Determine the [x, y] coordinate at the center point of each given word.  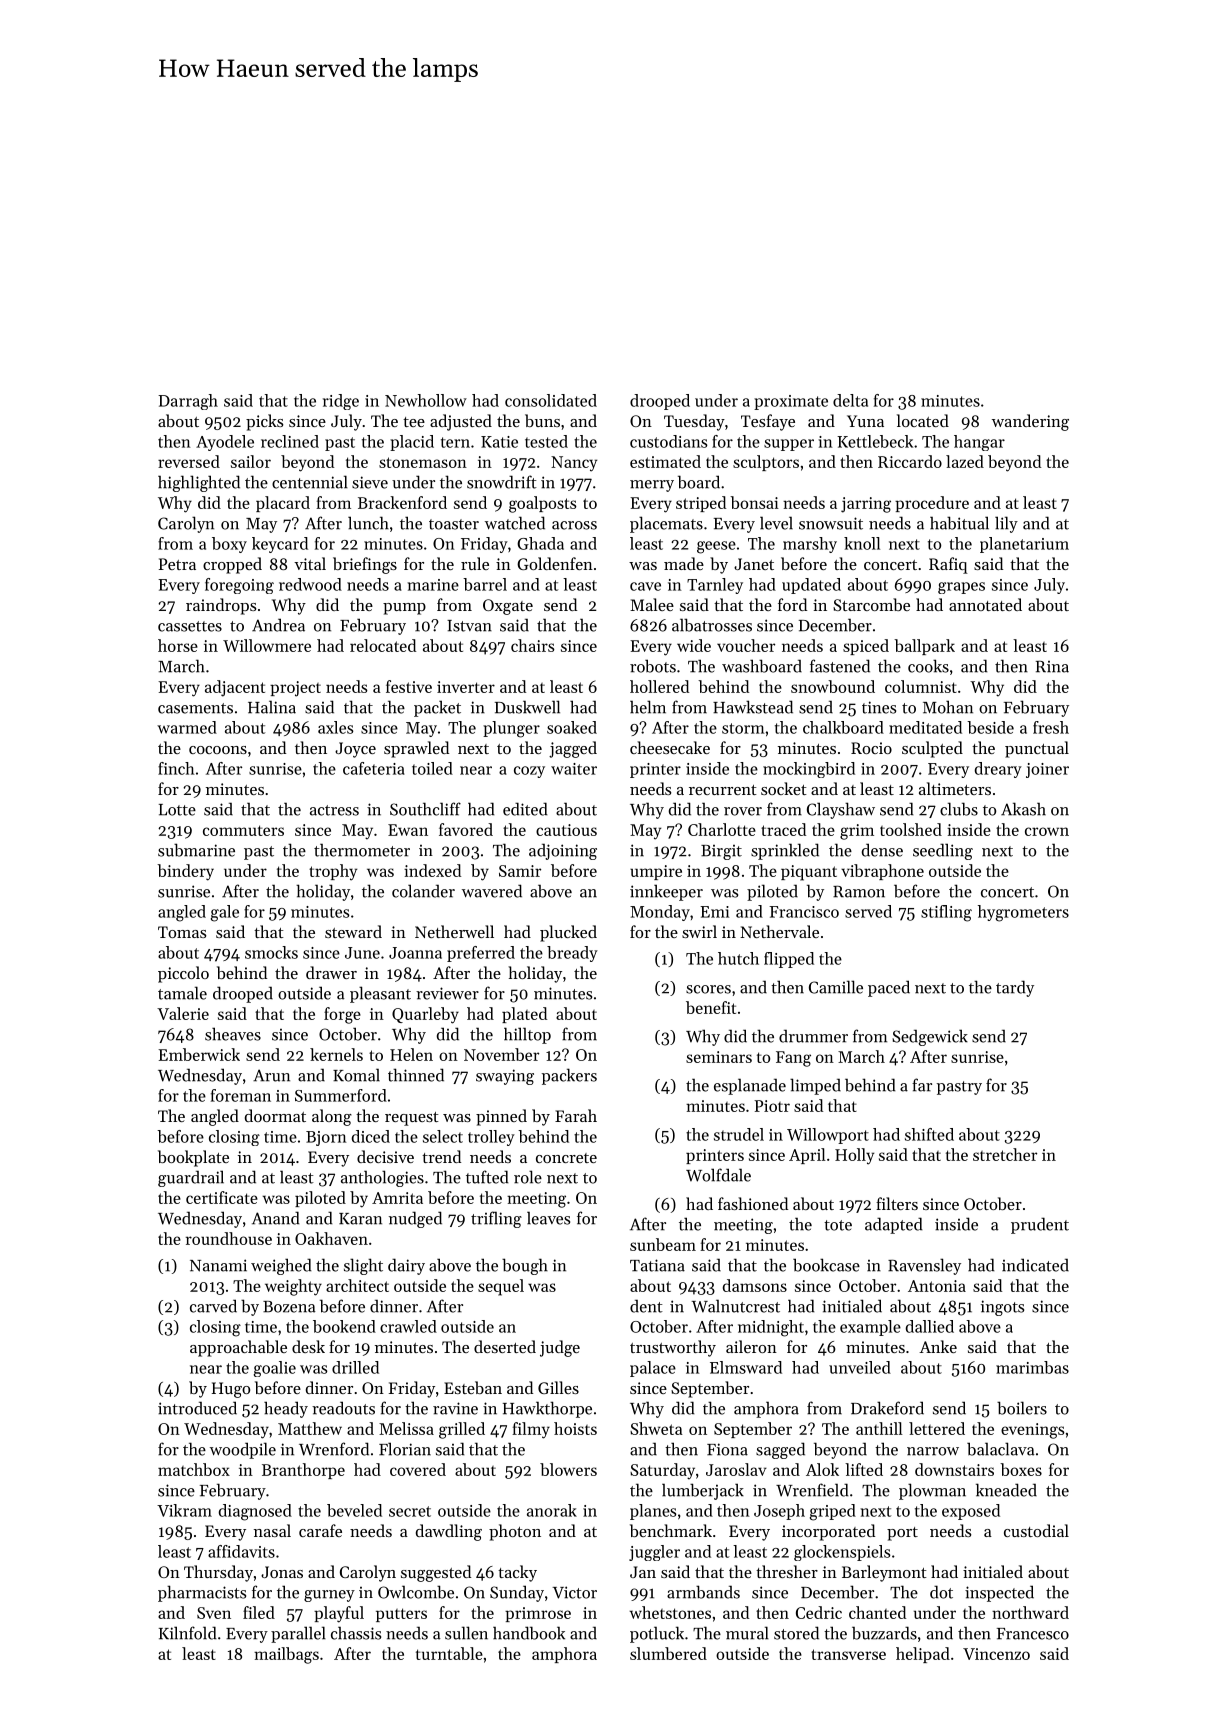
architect [357, 1285]
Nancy [574, 464]
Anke [938, 1346]
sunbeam [663, 1244]
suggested [436, 1573]
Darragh [188, 402]
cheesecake [670, 747]
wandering [1030, 422]
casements [195, 708]
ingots [1002, 1308]
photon [515, 1532]
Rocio [871, 748]
